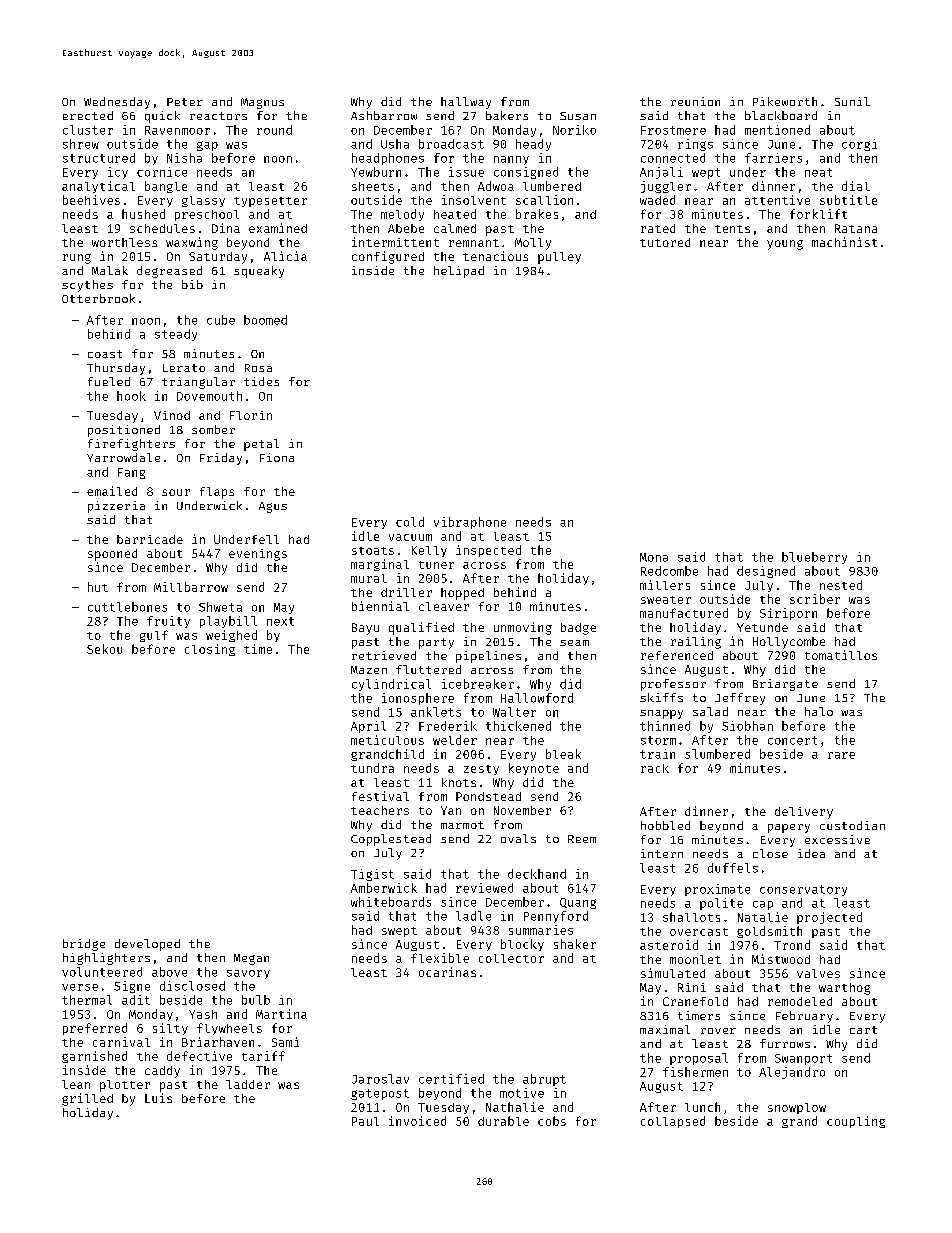  Describe the element at coordinates (221, 320) in the document. I see `cube` at that location.
